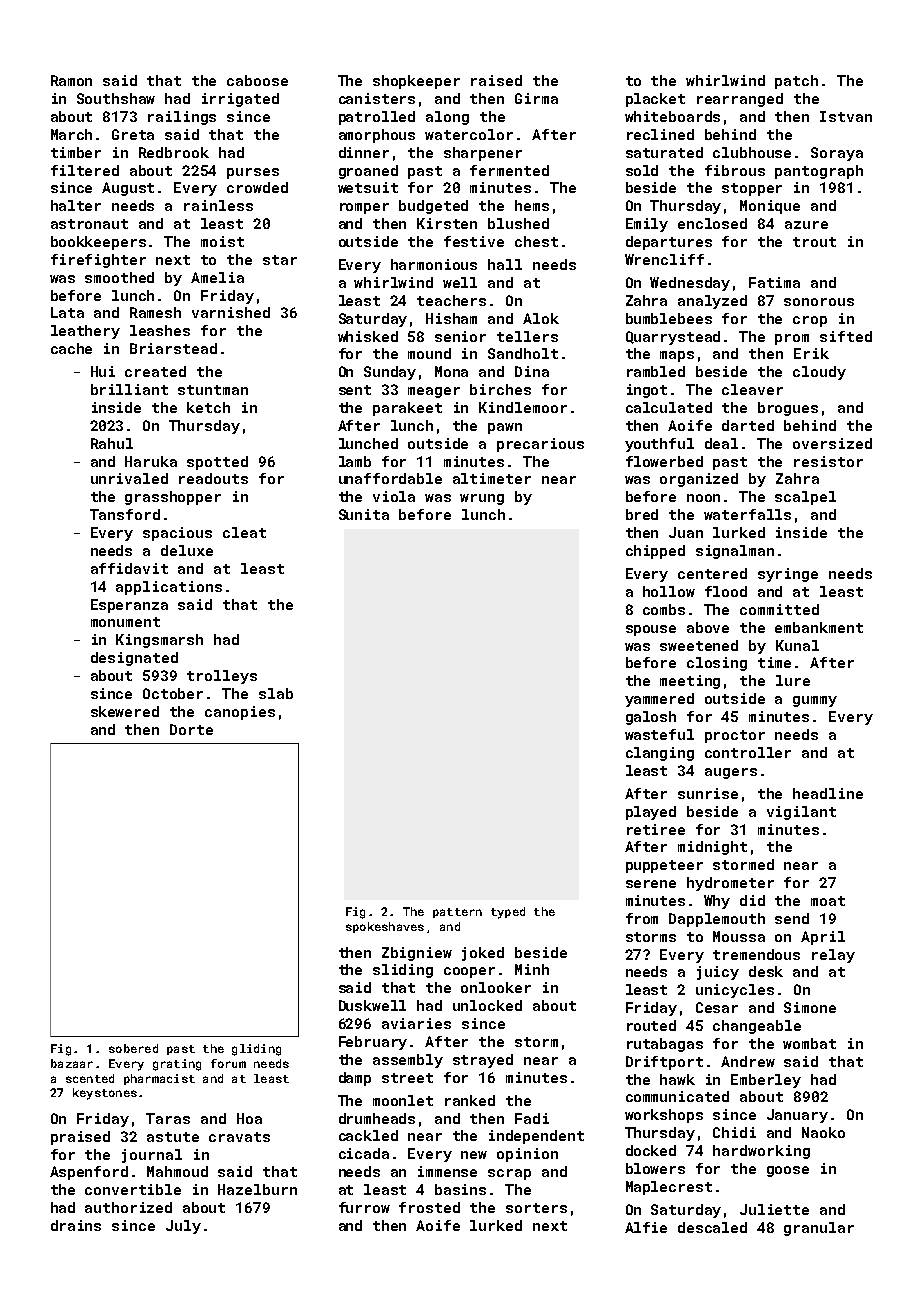 This document has width=924, height=1308. What do you see at coordinates (792, 339) in the document?
I see `prom` at bounding box center [792, 339].
